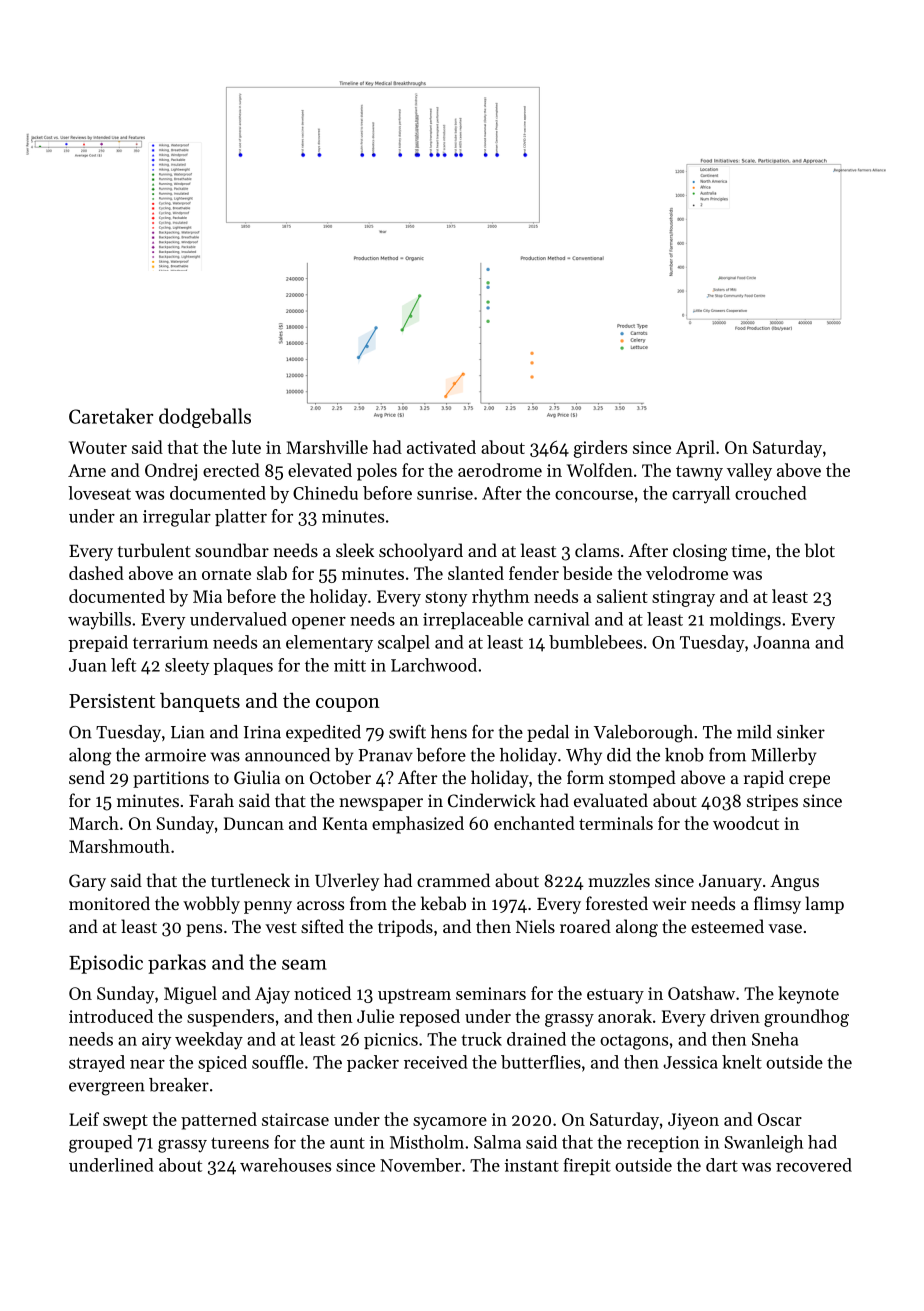 This screenshot has width=924, height=1311. Describe the element at coordinates (205, 418) in the screenshot. I see `dodgeballs` at that location.
